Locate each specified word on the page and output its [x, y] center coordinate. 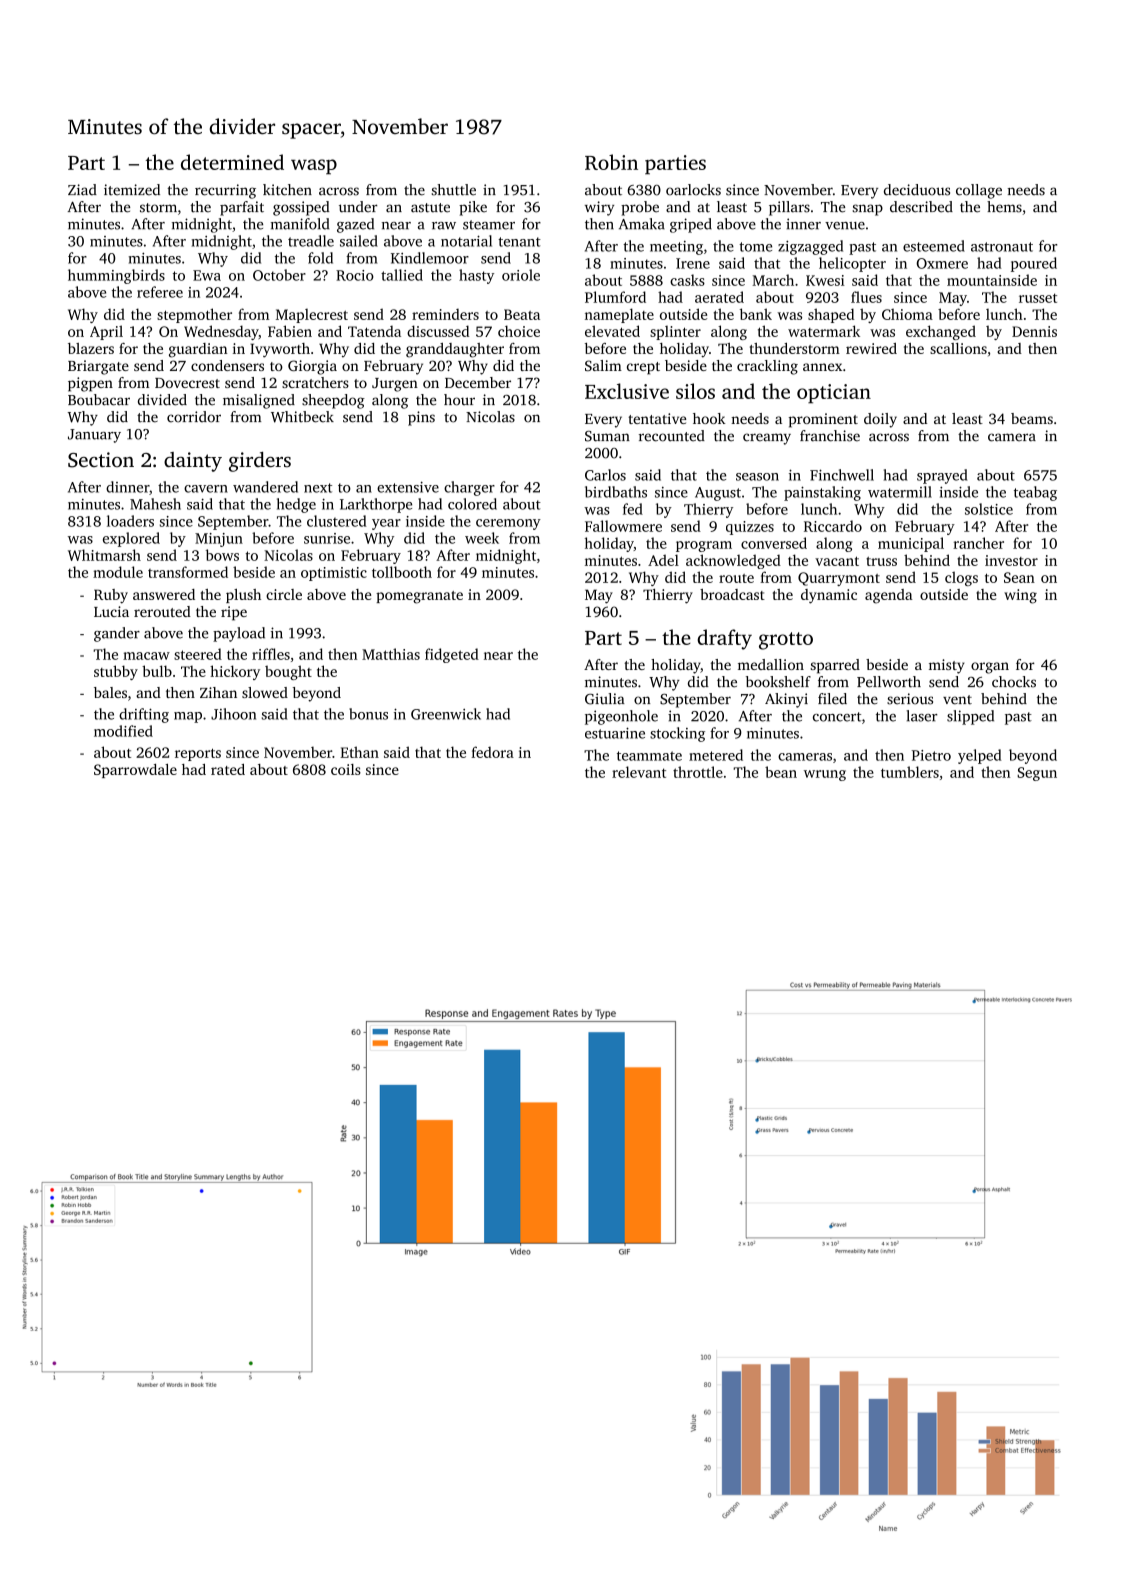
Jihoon [233, 714]
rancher [978, 543]
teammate [649, 756]
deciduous [917, 190]
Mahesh [155, 504]
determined [232, 162]
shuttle [454, 190]
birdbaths [616, 492]
